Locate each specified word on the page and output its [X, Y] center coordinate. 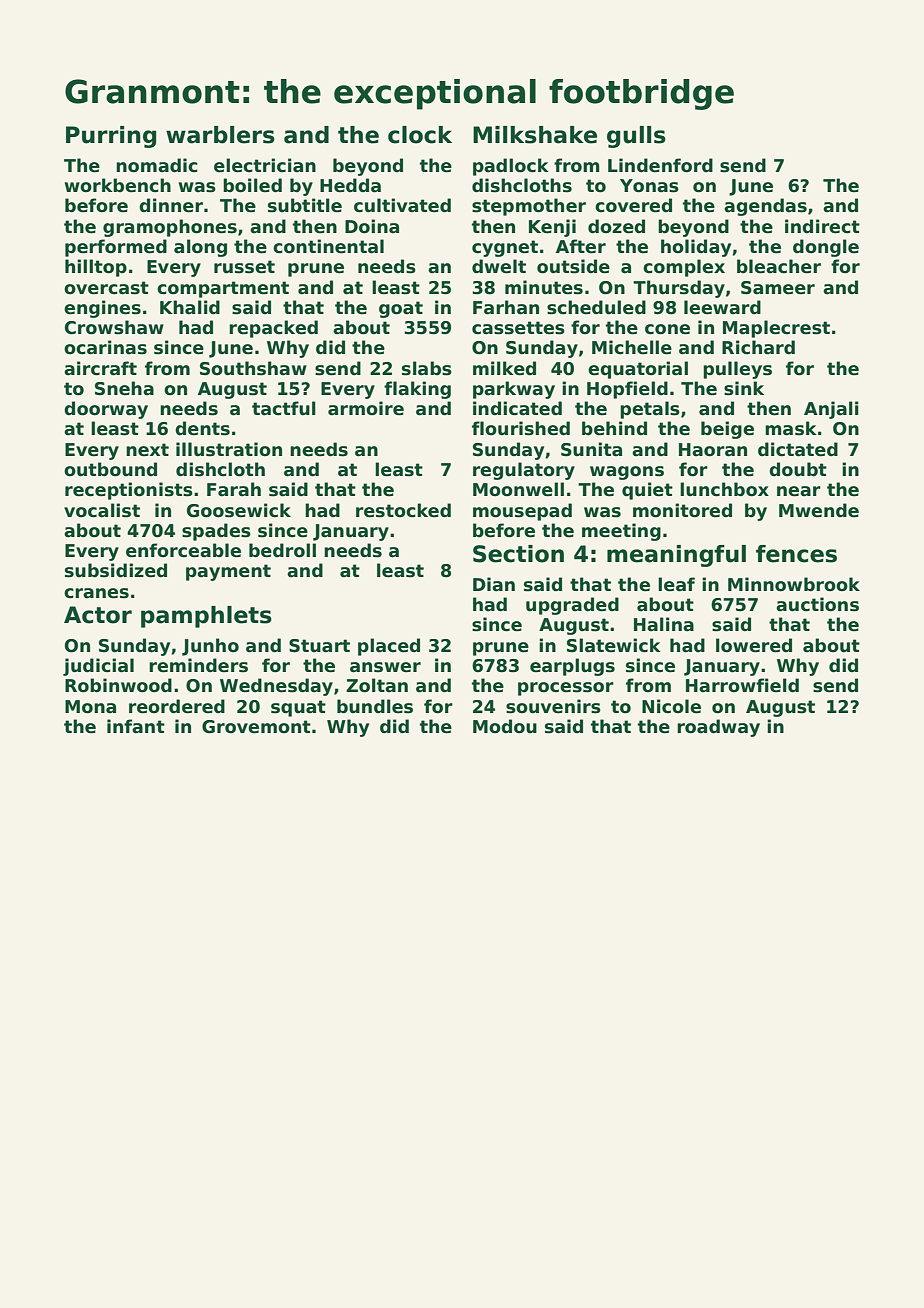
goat [401, 309]
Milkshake [535, 135]
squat [298, 708]
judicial [98, 667]
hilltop [96, 268]
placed [389, 647]
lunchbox [724, 489]
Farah [234, 489]
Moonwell [518, 489]
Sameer [778, 288]
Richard [758, 347]
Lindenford [660, 165]
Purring [111, 137]
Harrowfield [742, 685]
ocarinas [105, 347]
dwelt [499, 266]
